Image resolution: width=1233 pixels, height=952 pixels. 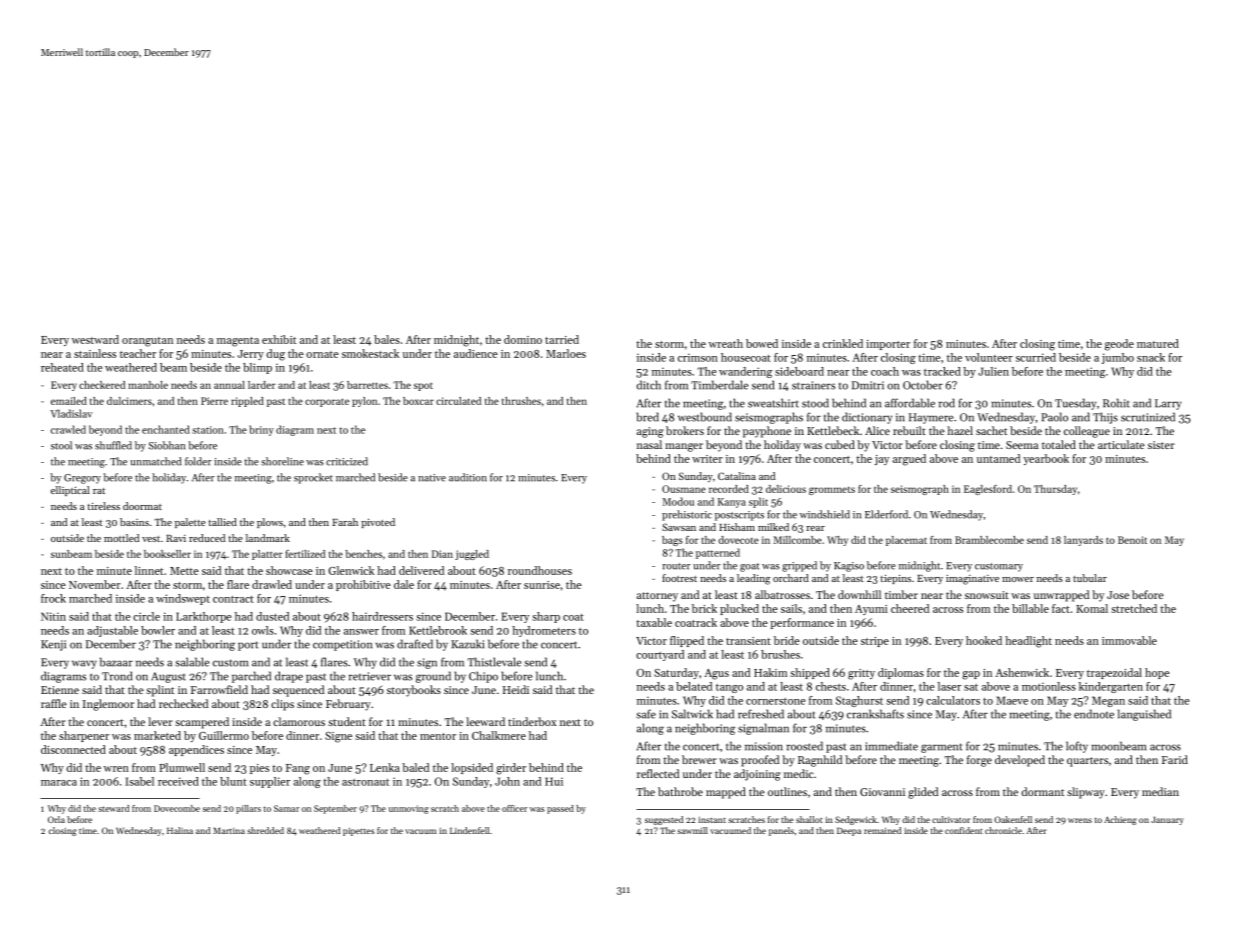 I want to click on checkered, so click(x=102, y=385).
